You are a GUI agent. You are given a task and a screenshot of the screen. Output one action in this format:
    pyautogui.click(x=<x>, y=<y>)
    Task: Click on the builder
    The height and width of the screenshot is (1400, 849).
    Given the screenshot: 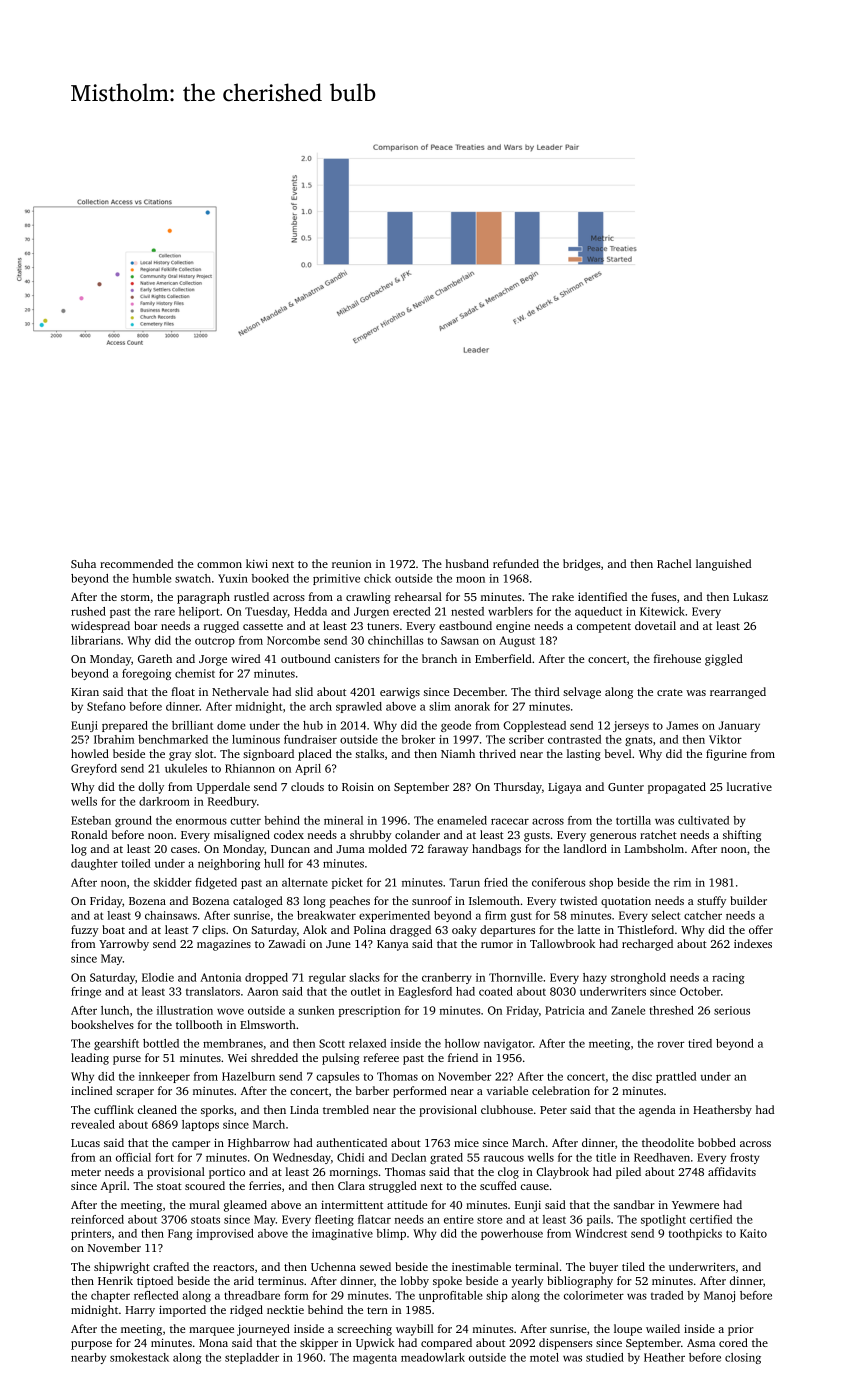 What is the action you would take?
    pyautogui.click(x=748, y=900)
